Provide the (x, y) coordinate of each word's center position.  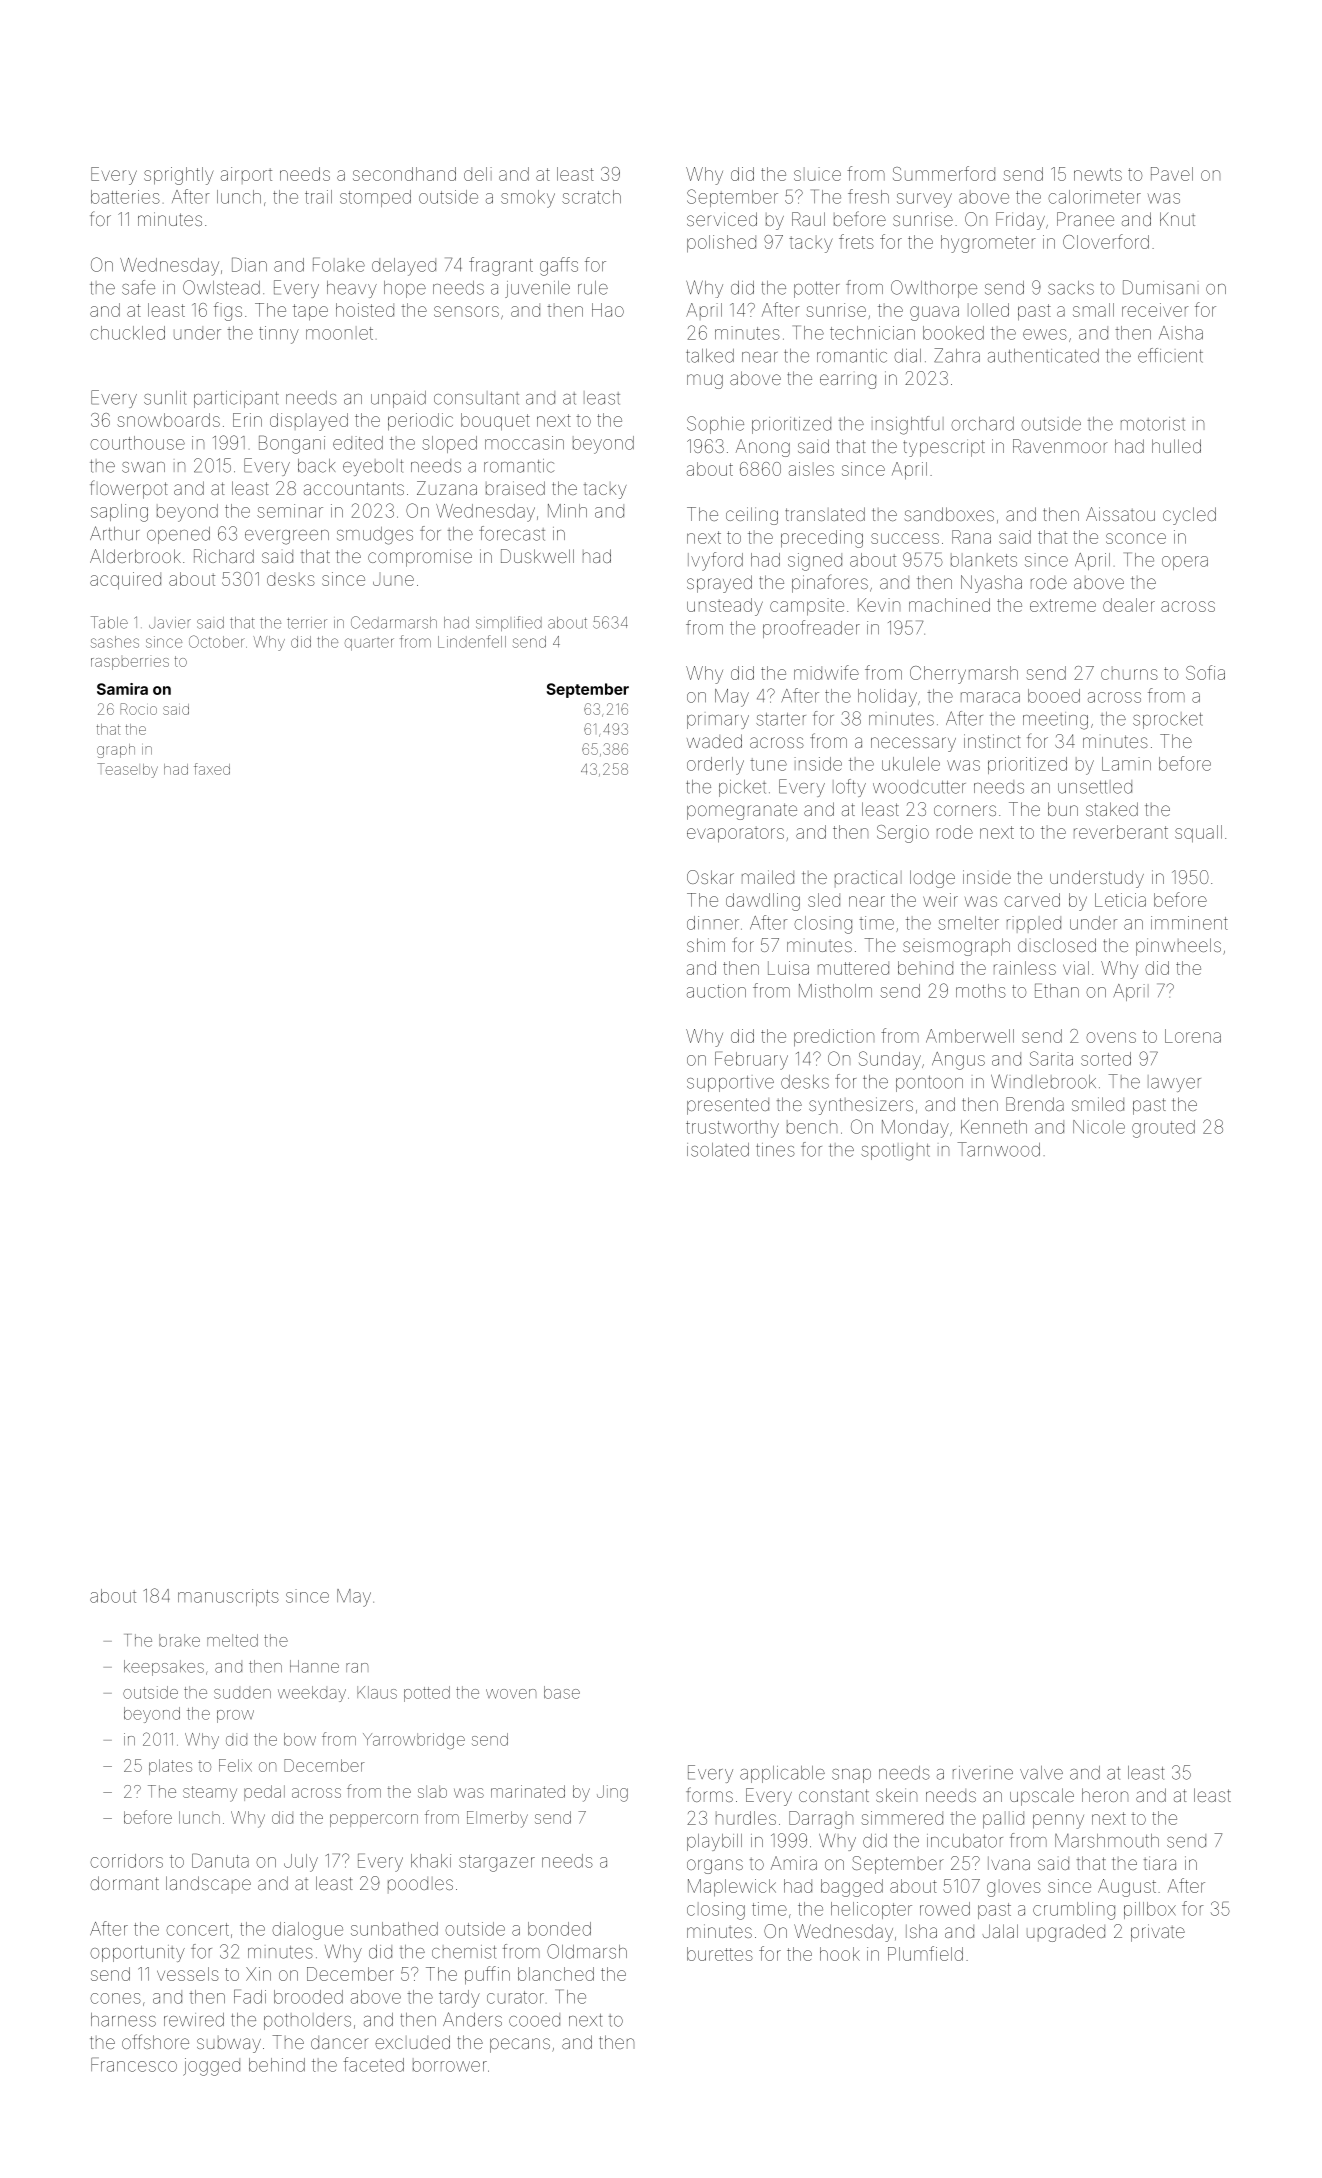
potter (817, 290)
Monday (915, 1129)
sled (824, 900)
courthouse (137, 443)
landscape (208, 1884)
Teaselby (127, 770)
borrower (450, 2065)
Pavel (1172, 174)
